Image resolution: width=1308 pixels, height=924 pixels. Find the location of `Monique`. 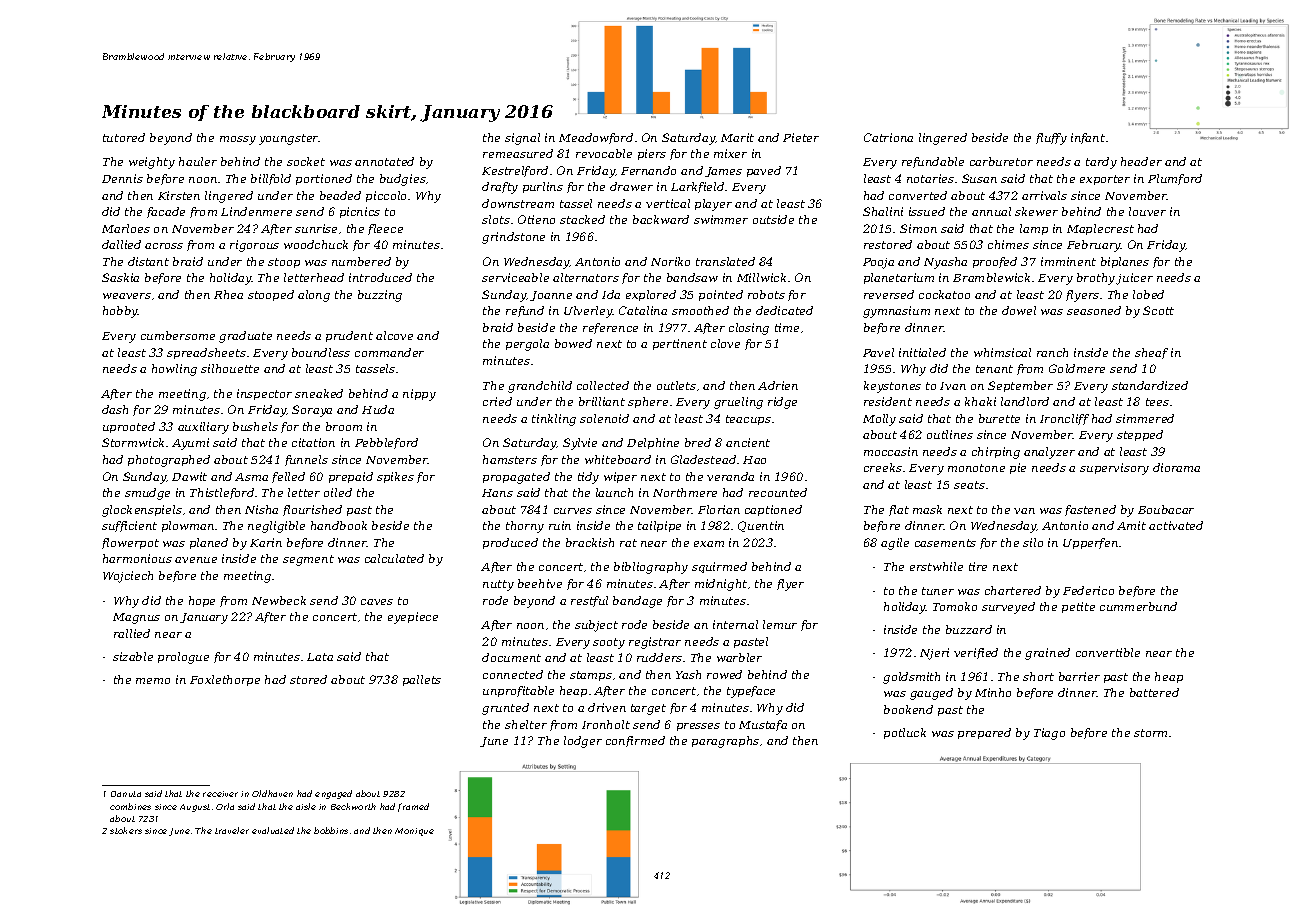

Monique is located at coordinates (414, 832).
